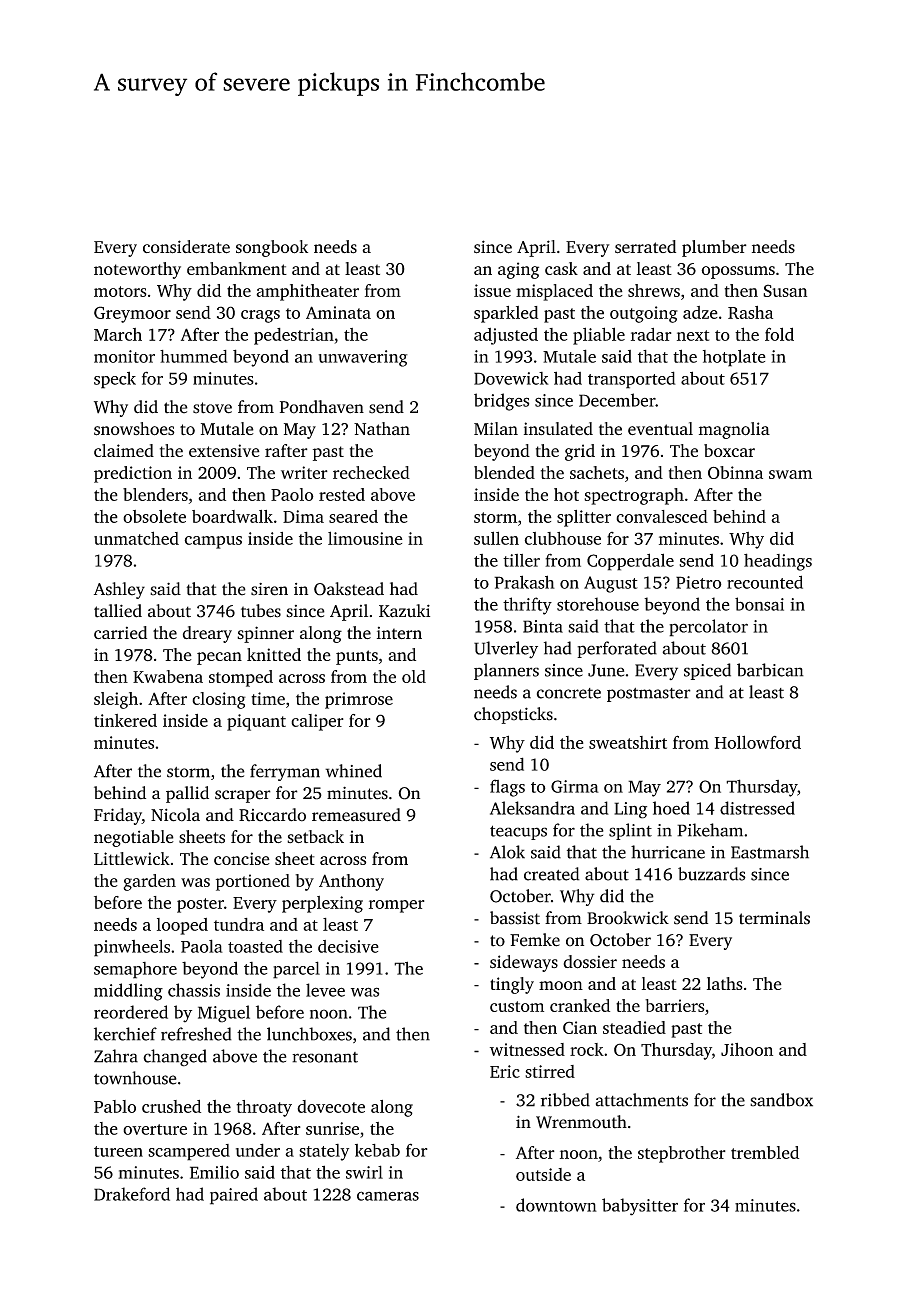 This screenshot has width=908, height=1316. Describe the element at coordinates (397, 906) in the screenshot. I see `romper` at that location.
